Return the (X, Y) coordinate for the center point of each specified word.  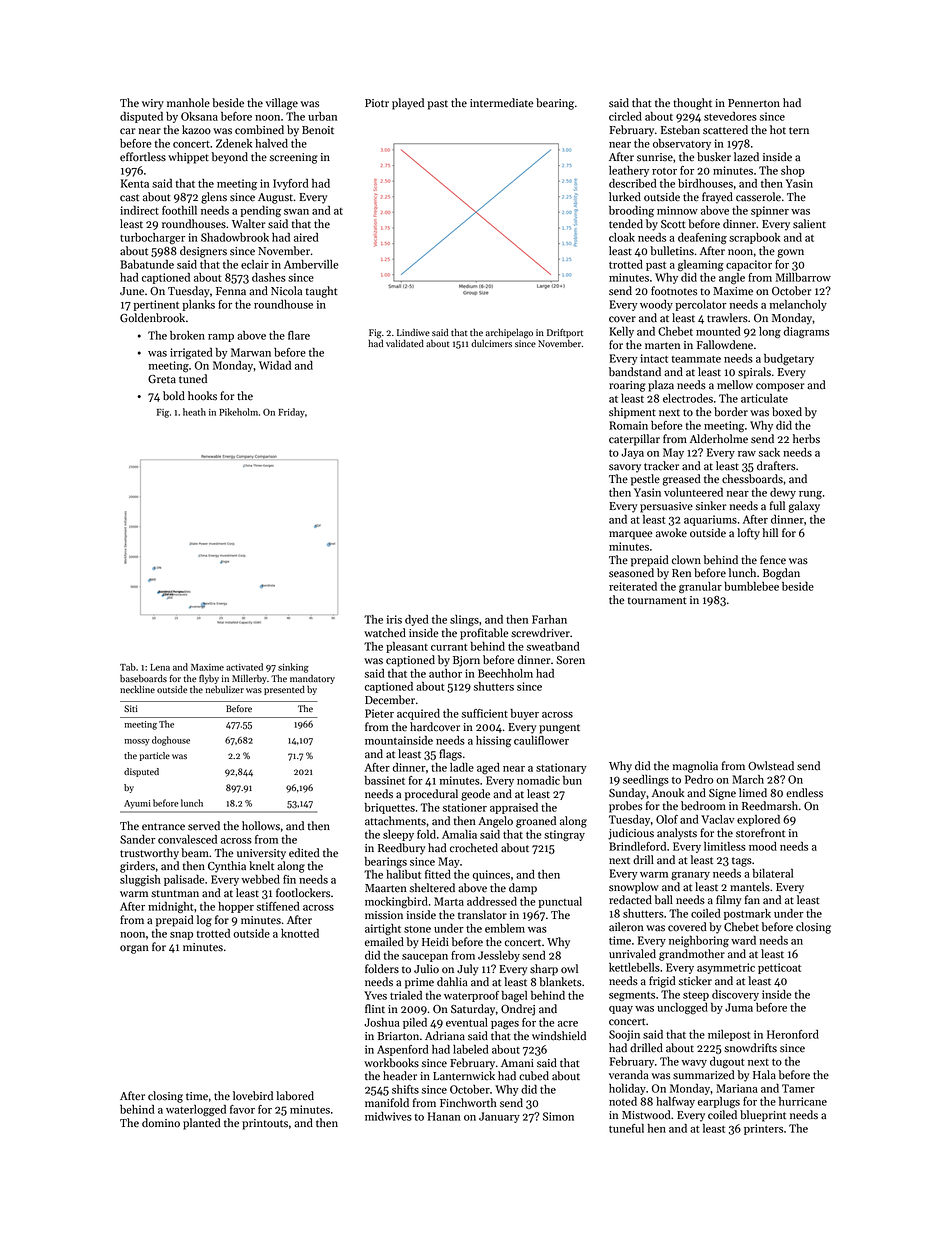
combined (259, 130)
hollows (261, 826)
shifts (405, 1089)
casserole (758, 197)
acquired (418, 714)
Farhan (549, 619)
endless (804, 793)
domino (161, 1123)
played (408, 104)
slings (464, 620)
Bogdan (781, 574)
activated (244, 667)
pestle (645, 480)
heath (194, 412)
